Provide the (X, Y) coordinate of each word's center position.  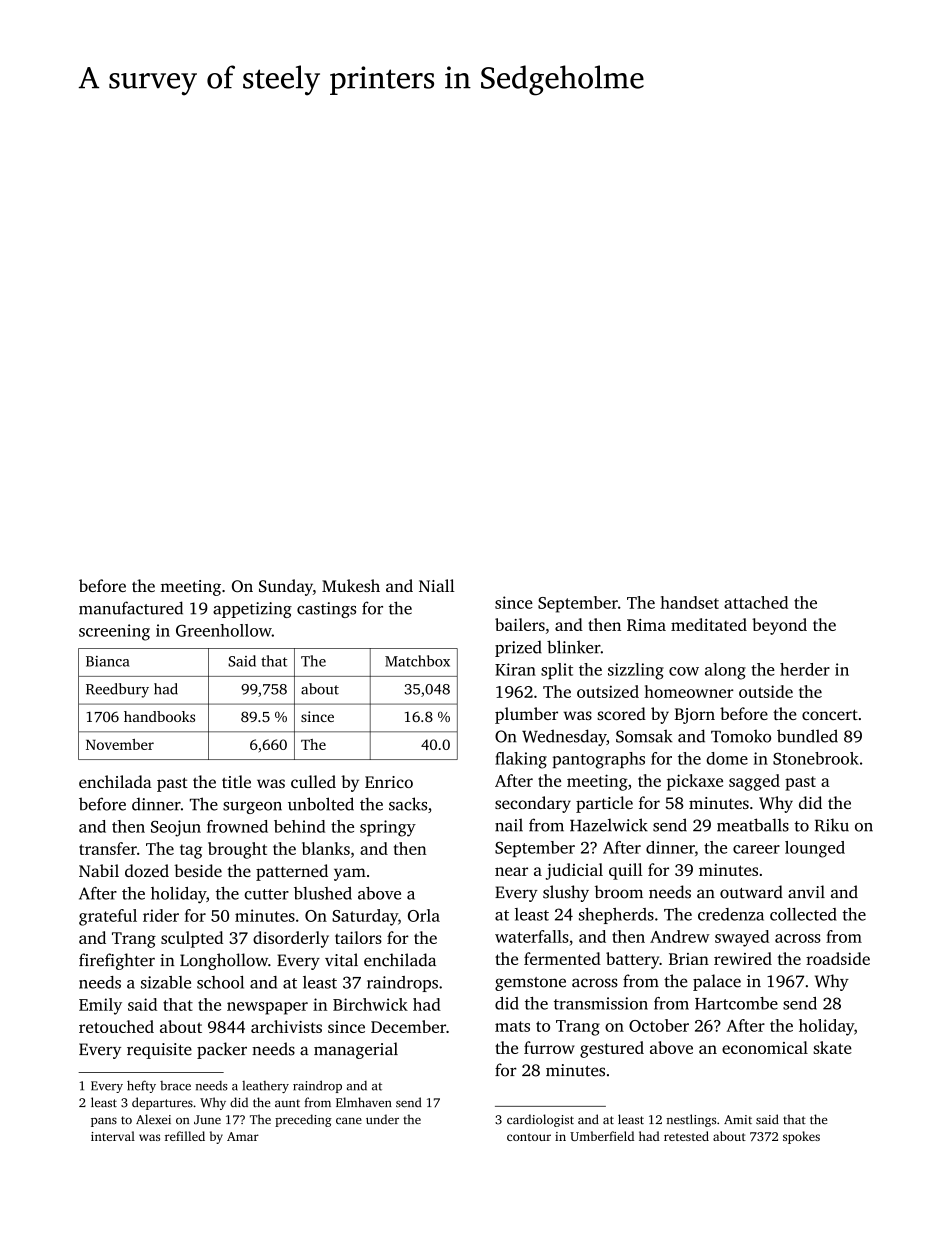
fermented (562, 958)
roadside (838, 958)
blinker (574, 647)
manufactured (131, 608)
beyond (779, 626)
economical (765, 1047)
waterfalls (532, 936)
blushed (323, 893)
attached (756, 602)
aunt (287, 1103)
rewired (743, 958)
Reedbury (117, 690)
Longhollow (224, 961)
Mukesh (351, 585)
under (382, 1119)
